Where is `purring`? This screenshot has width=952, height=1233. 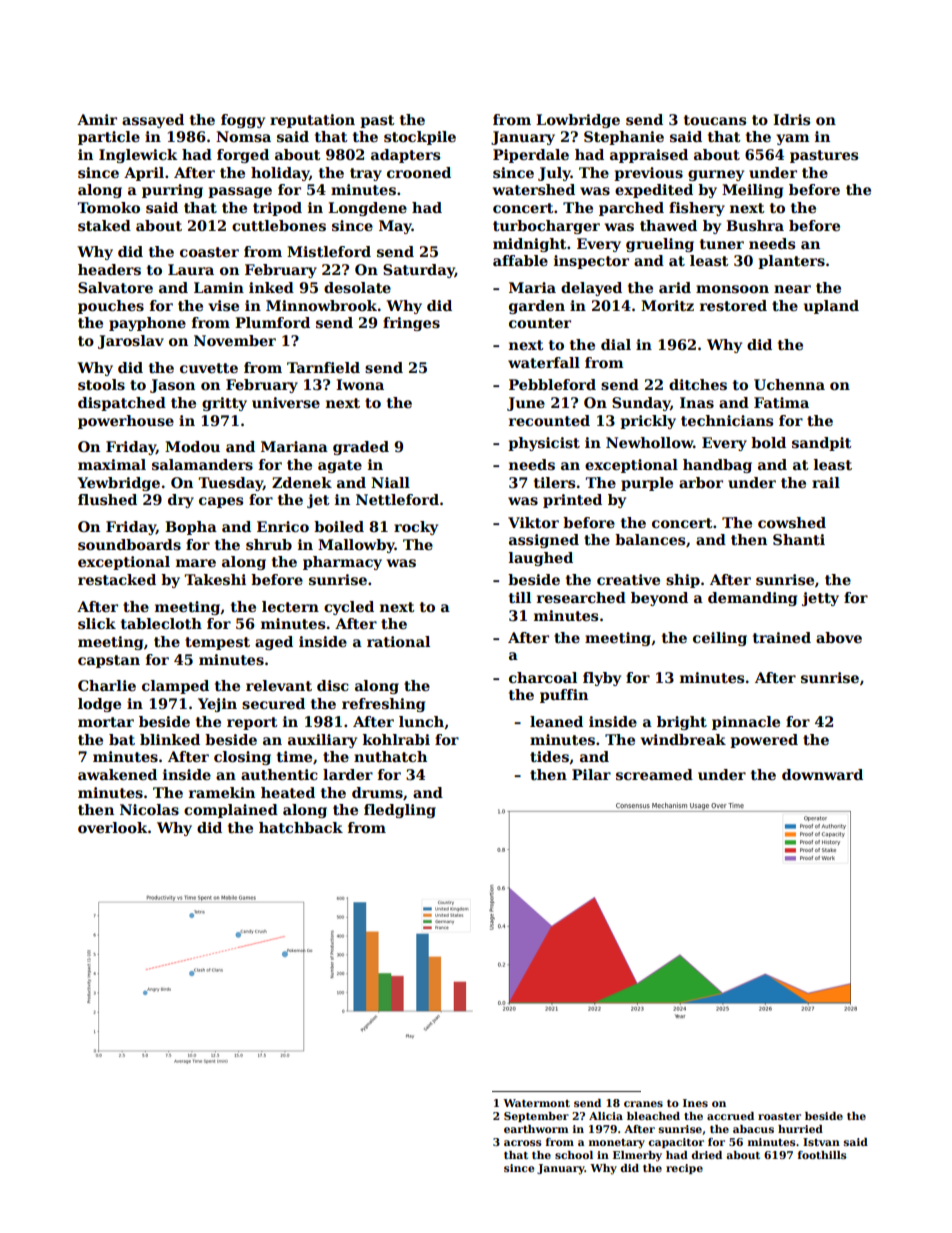
purring is located at coordinates (172, 191).
